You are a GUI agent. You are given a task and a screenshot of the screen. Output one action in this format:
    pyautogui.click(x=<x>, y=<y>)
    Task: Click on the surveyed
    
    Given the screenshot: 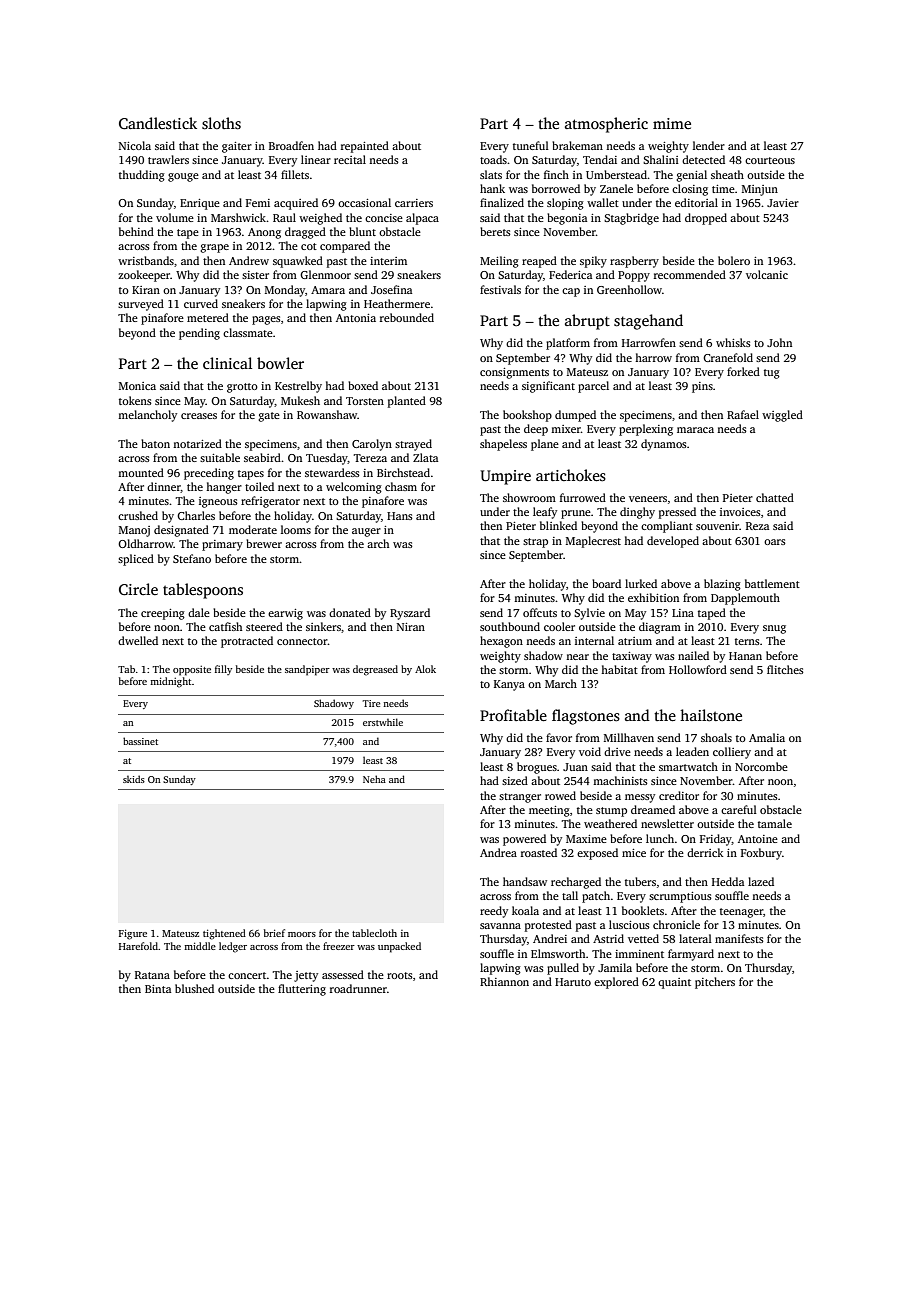 What is the action you would take?
    pyautogui.click(x=141, y=305)
